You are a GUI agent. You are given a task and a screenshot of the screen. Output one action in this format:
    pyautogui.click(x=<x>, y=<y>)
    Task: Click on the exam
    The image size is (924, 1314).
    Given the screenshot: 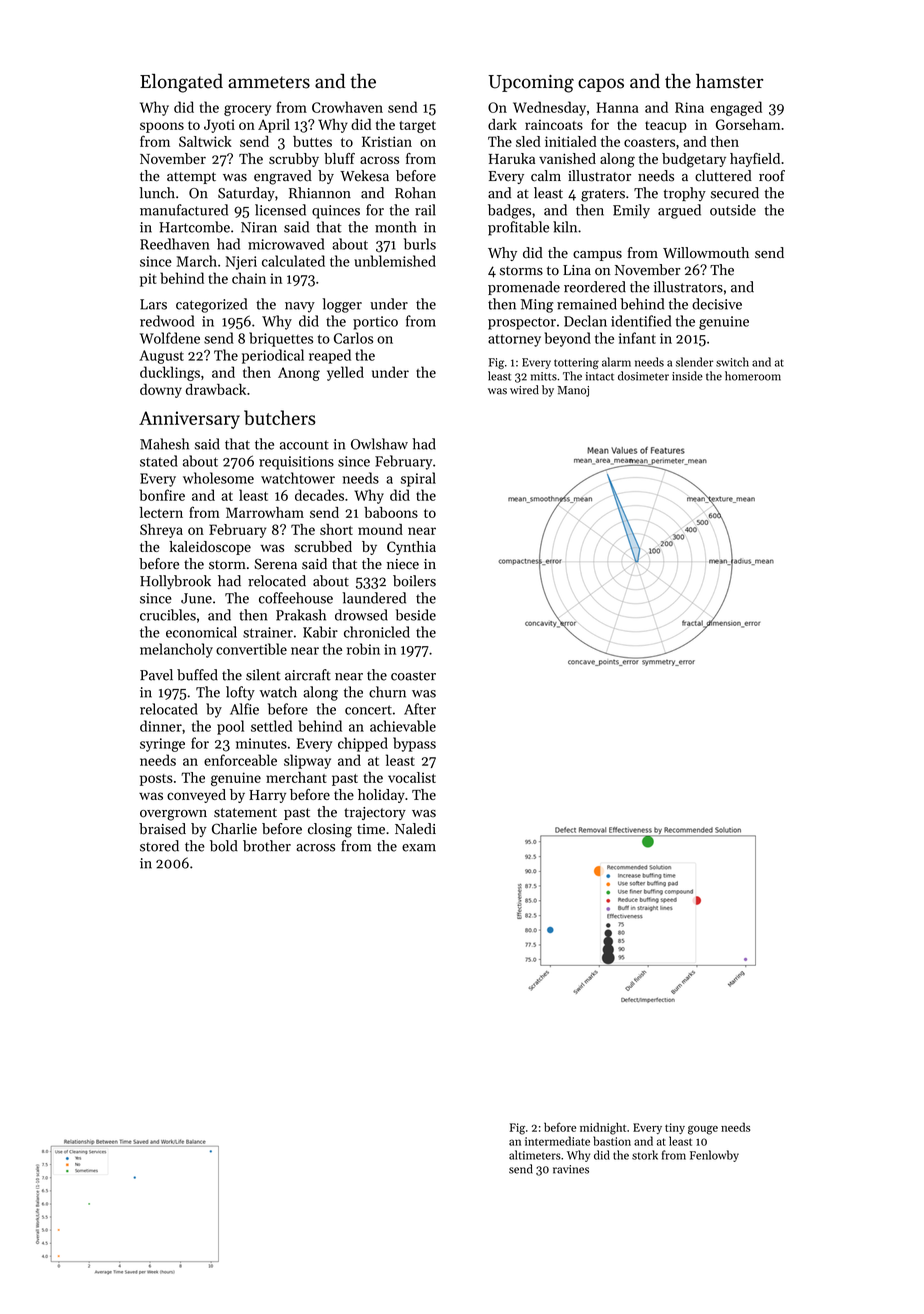 What is the action you would take?
    pyautogui.click(x=419, y=848)
